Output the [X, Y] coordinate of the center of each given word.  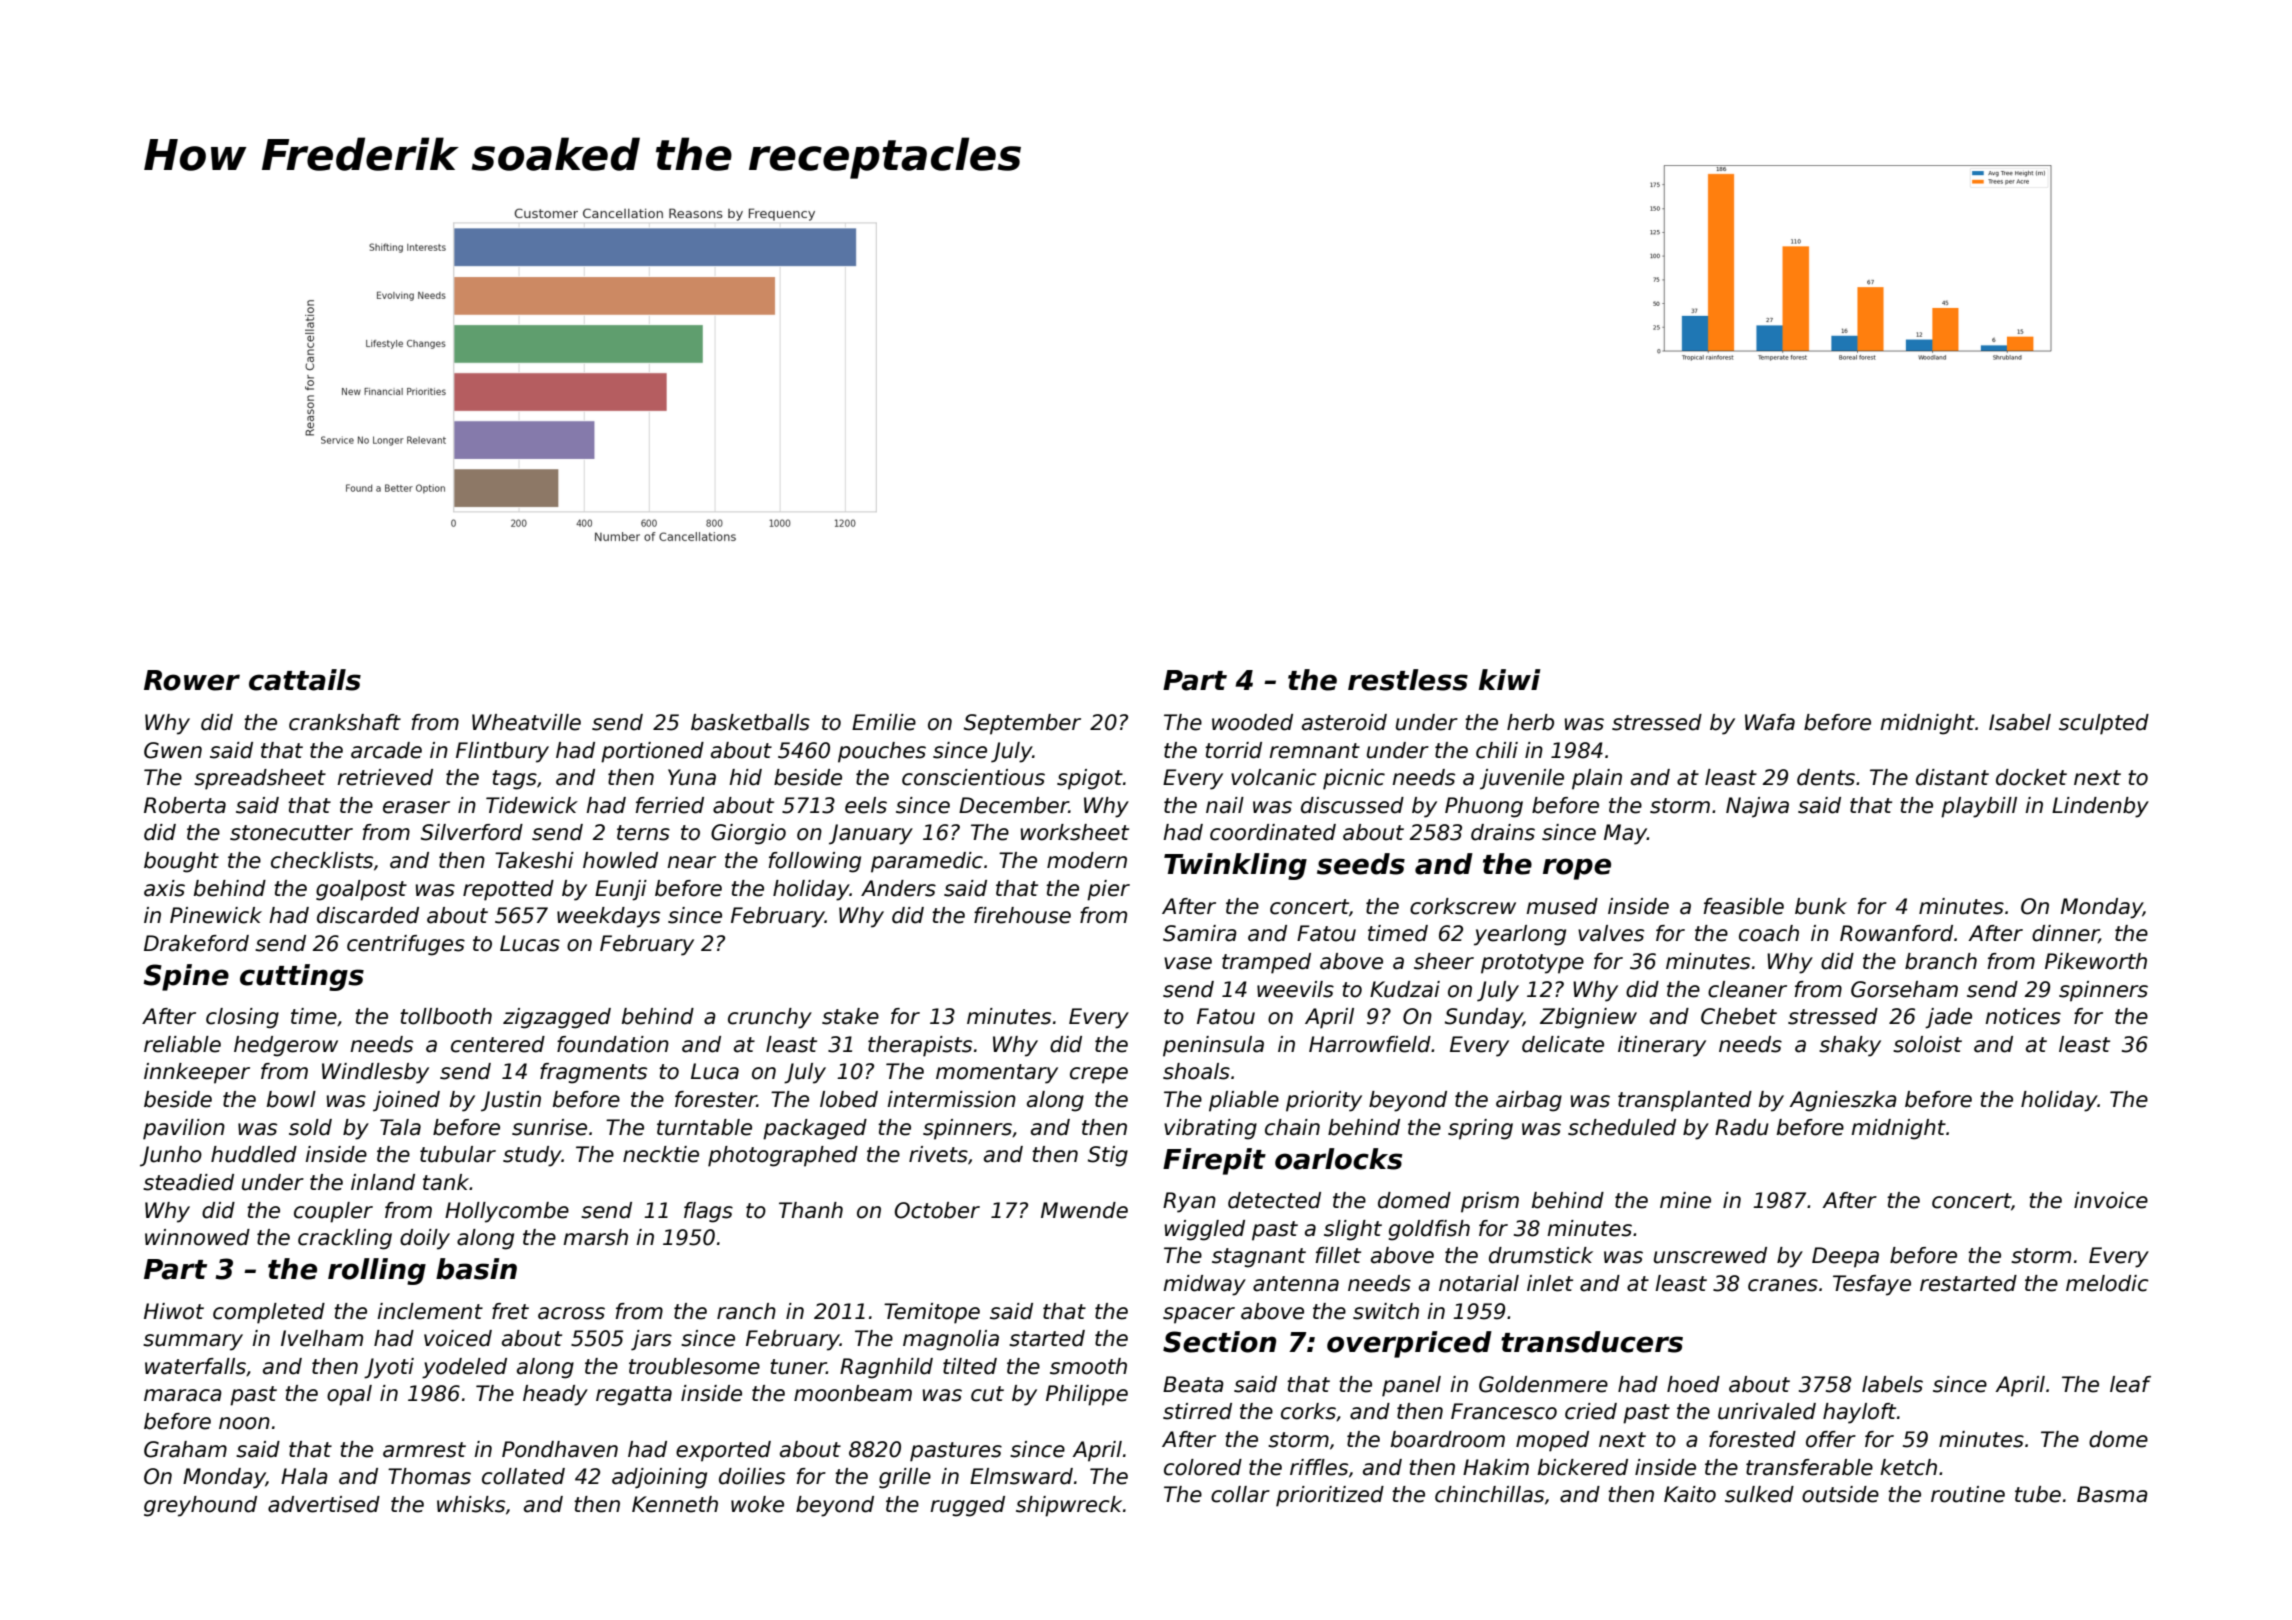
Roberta [185, 805]
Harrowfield [1370, 1044]
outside [1840, 1494]
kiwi [1510, 679]
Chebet [1739, 1016]
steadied [188, 1182]
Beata [1193, 1384]
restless [1408, 680]
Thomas [429, 1476]
